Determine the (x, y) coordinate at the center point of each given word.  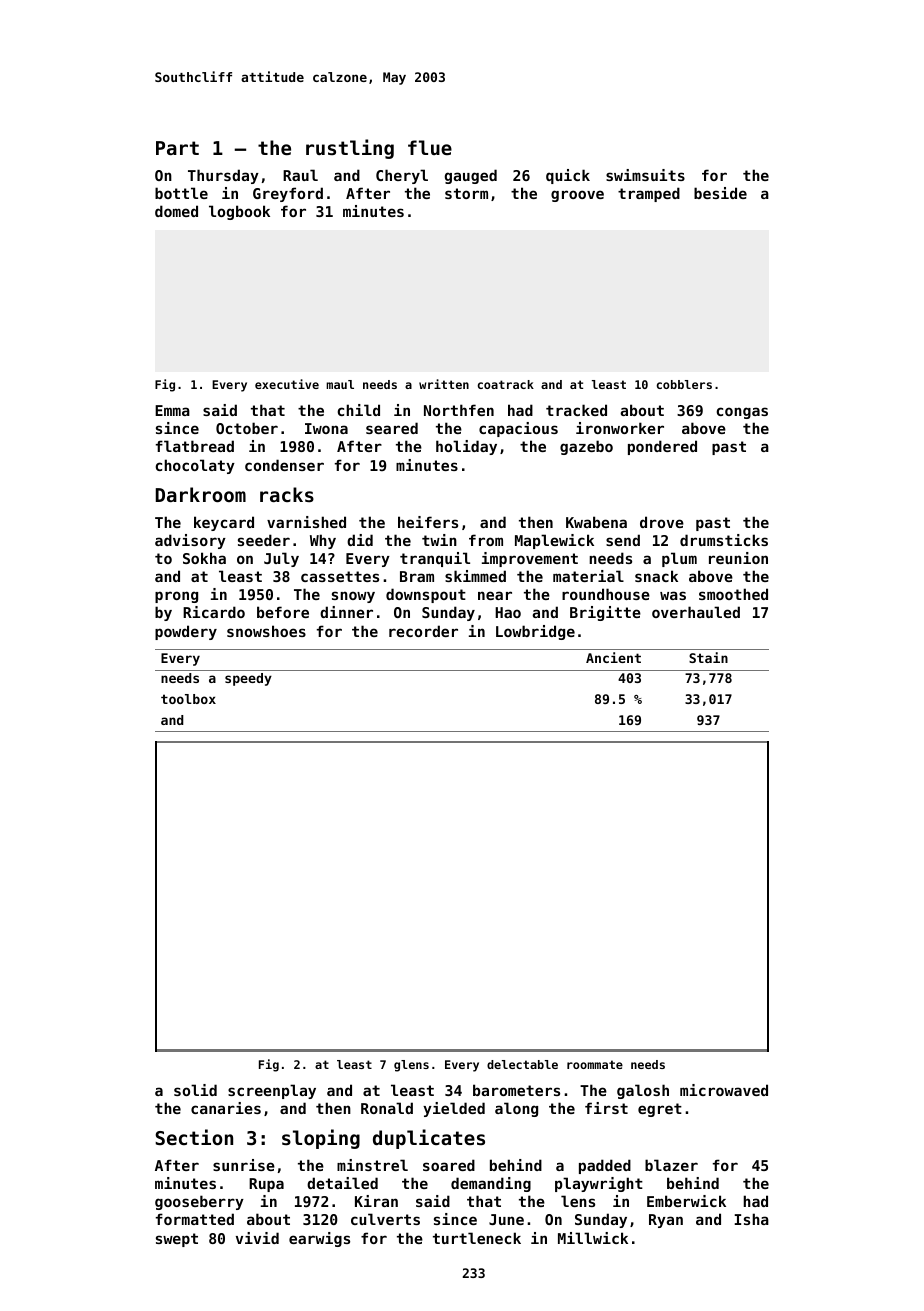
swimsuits (645, 175)
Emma (172, 410)
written (444, 384)
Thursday (223, 176)
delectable (522, 1064)
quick (568, 176)
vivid (257, 1238)
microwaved (724, 1090)
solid (195, 1090)
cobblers (684, 384)
